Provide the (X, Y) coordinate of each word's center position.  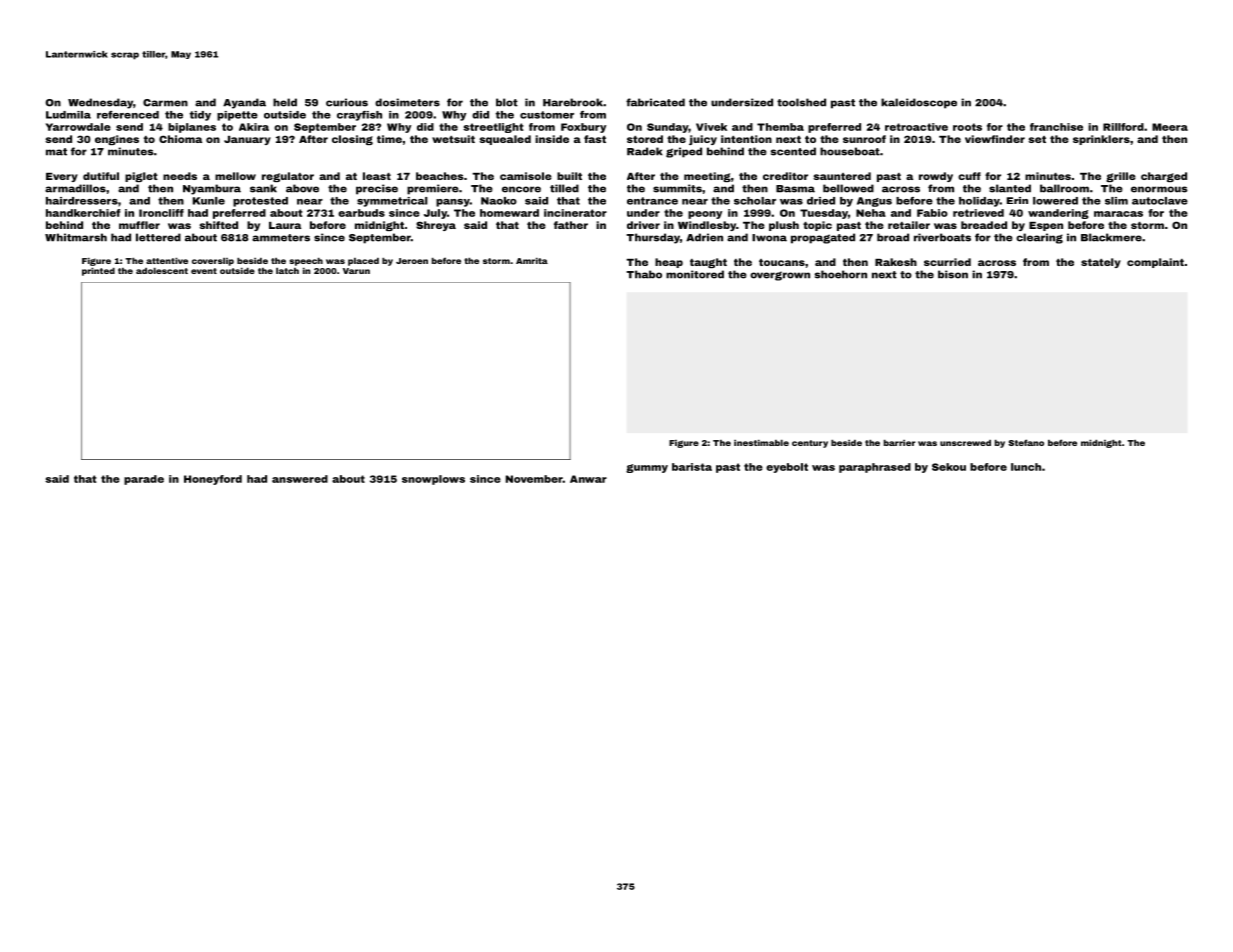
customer (547, 115)
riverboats (942, 237)
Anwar (588, 479)
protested (260, 202)
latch (287, 271)
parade (144, 480)
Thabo (644, 274)
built (569, 176)
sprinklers (1101, 140)
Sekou (949, 467)
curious (347, 102)
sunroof (864, 139)
